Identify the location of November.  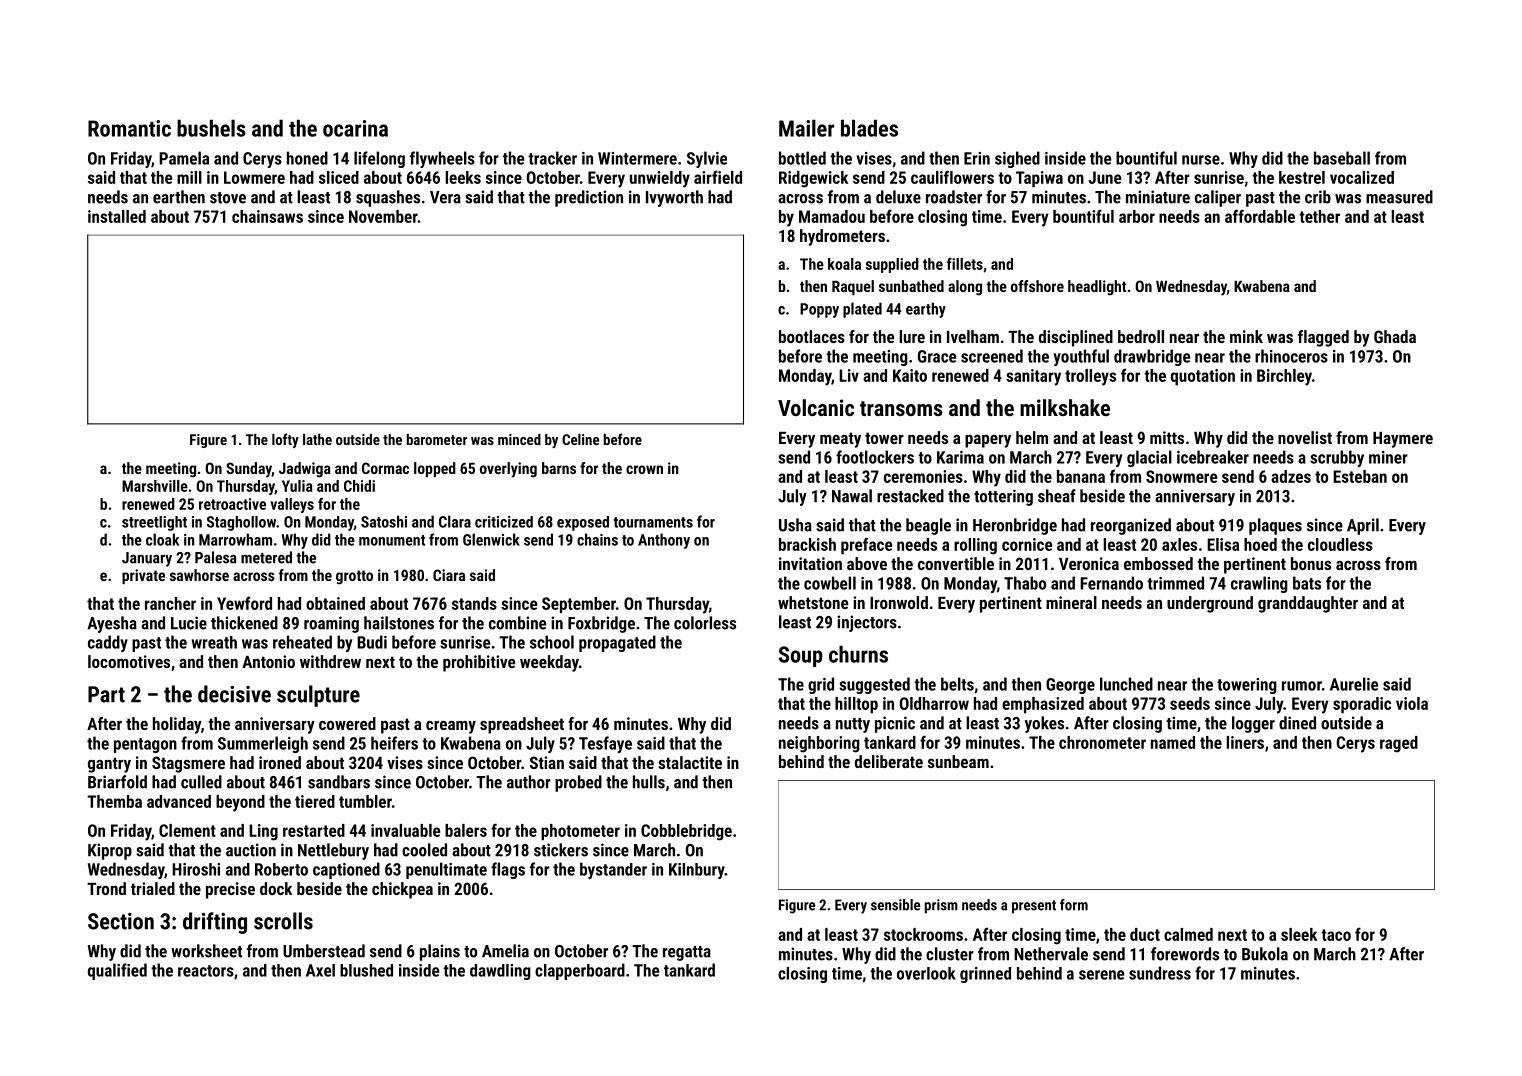
(383, 216).
